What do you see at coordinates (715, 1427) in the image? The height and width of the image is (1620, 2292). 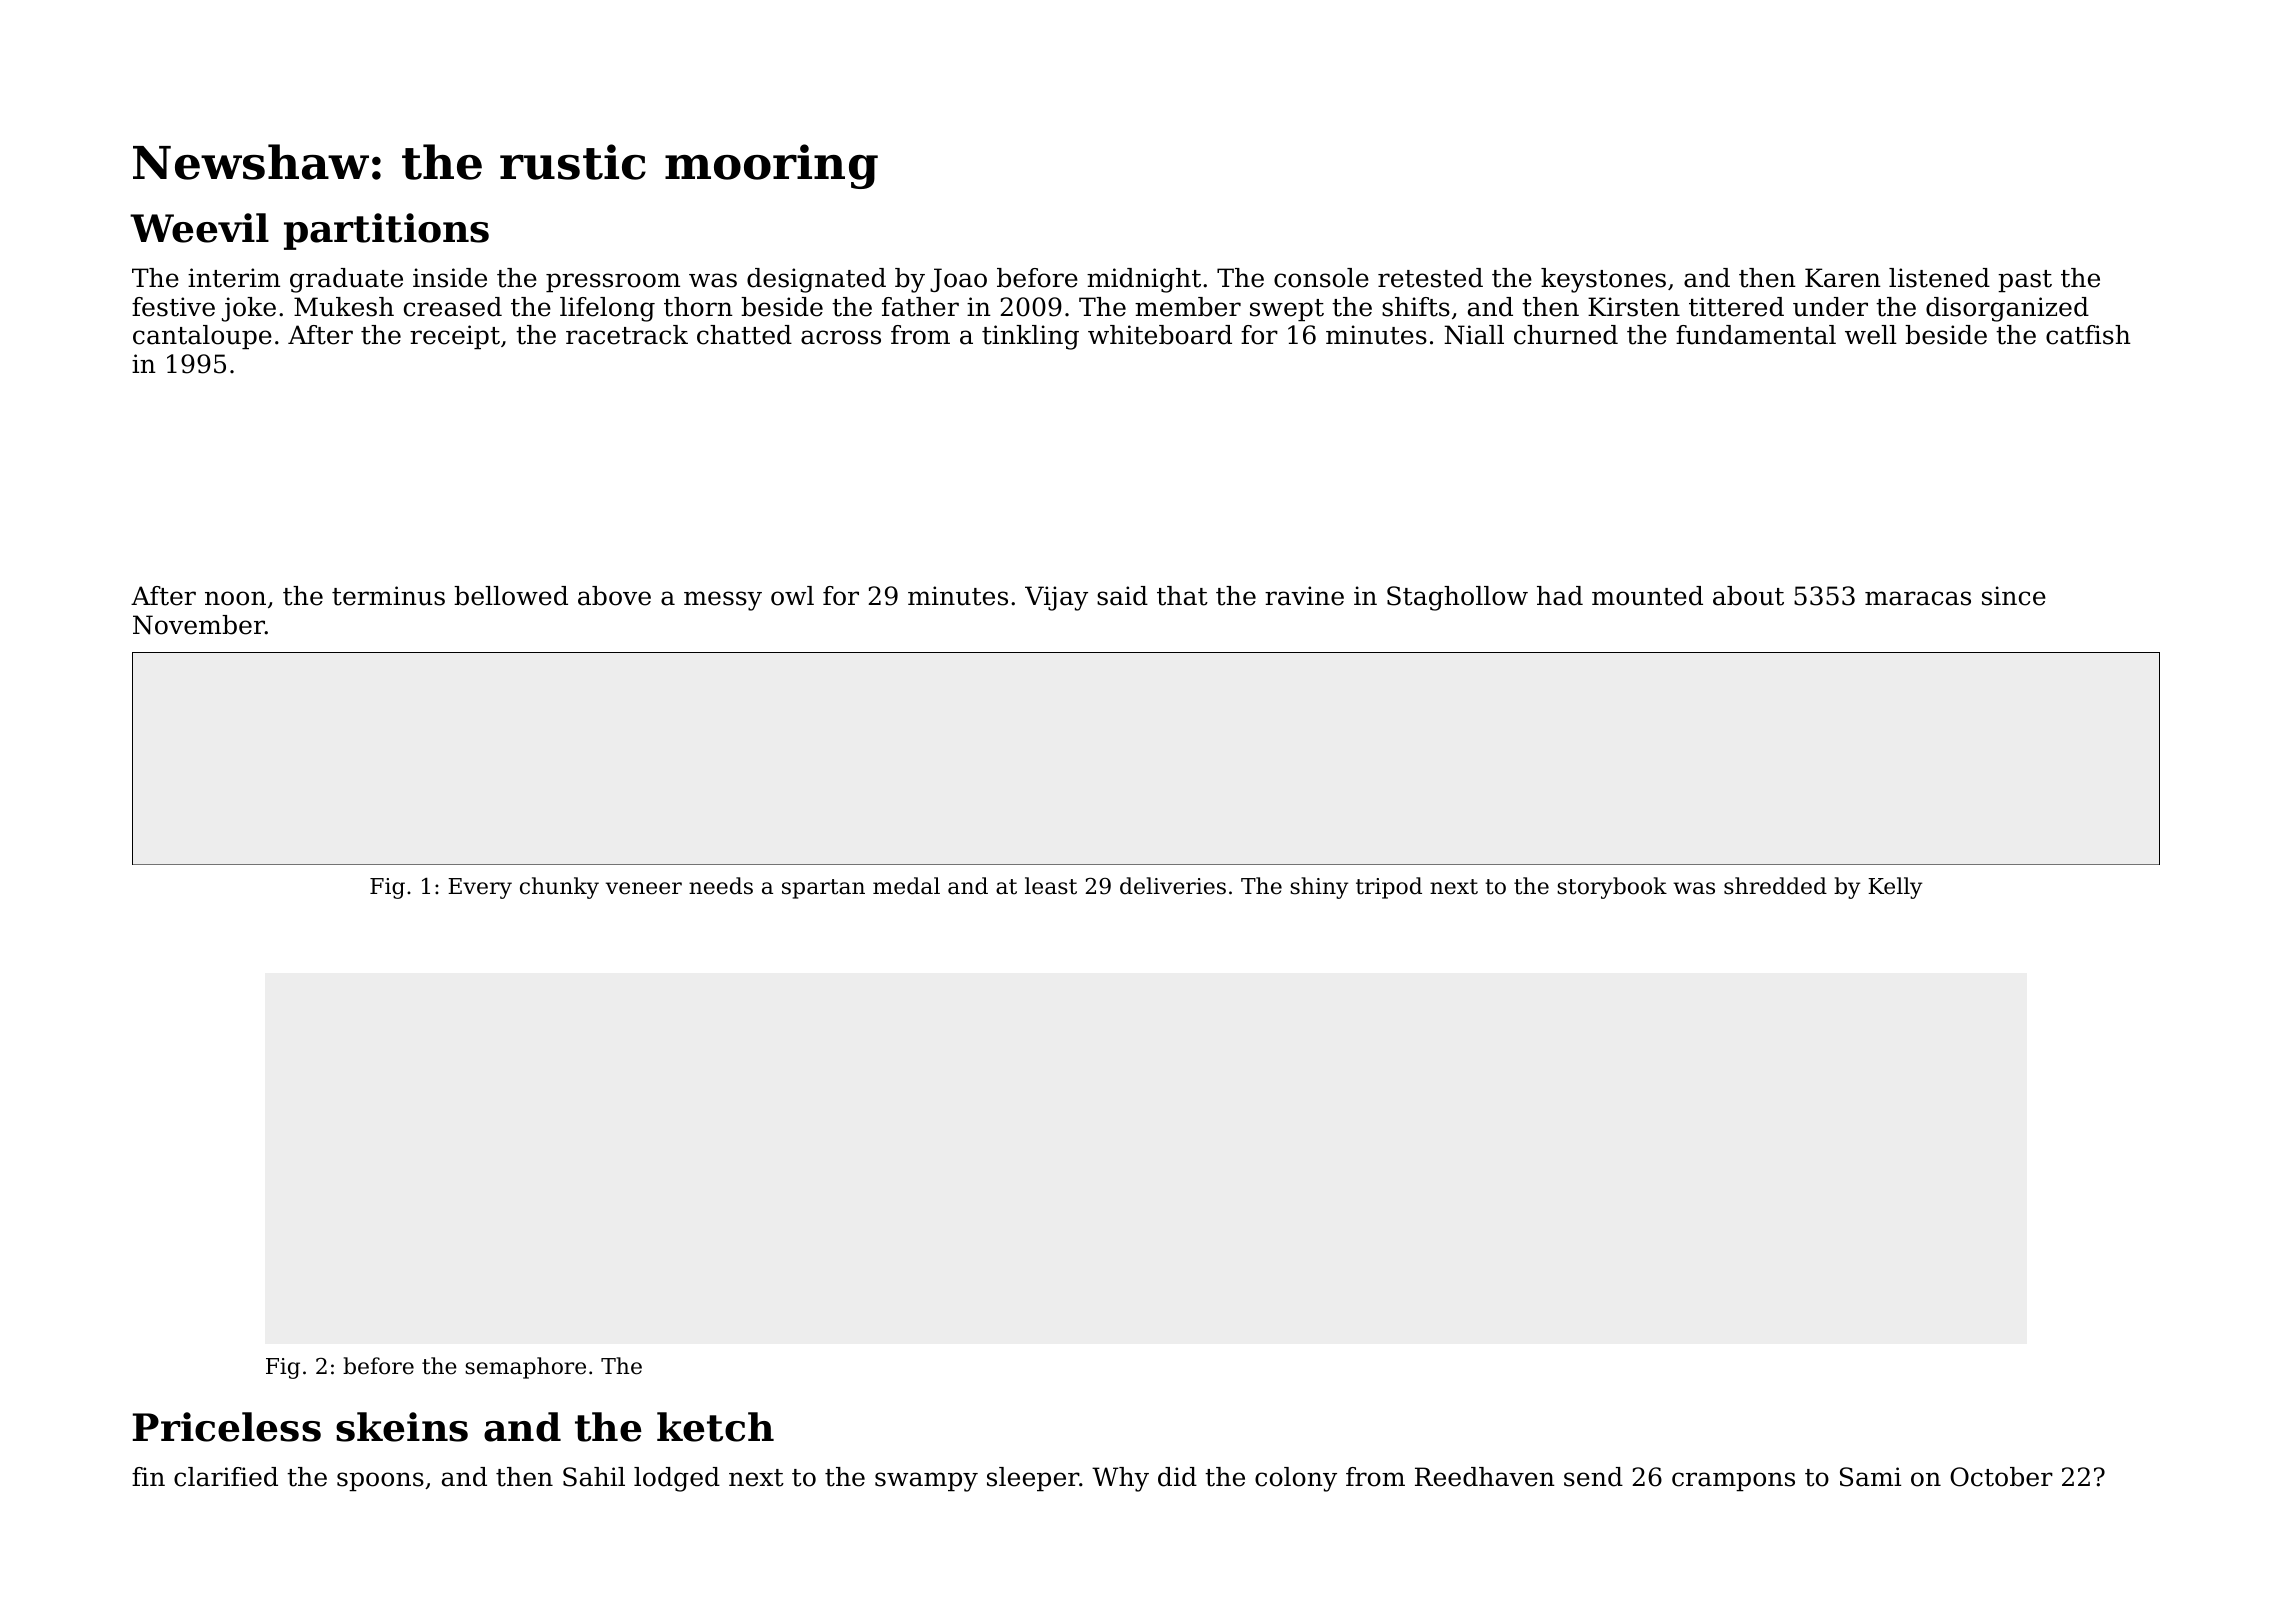 I see `ketch` at bounding box center [715, 1427].
